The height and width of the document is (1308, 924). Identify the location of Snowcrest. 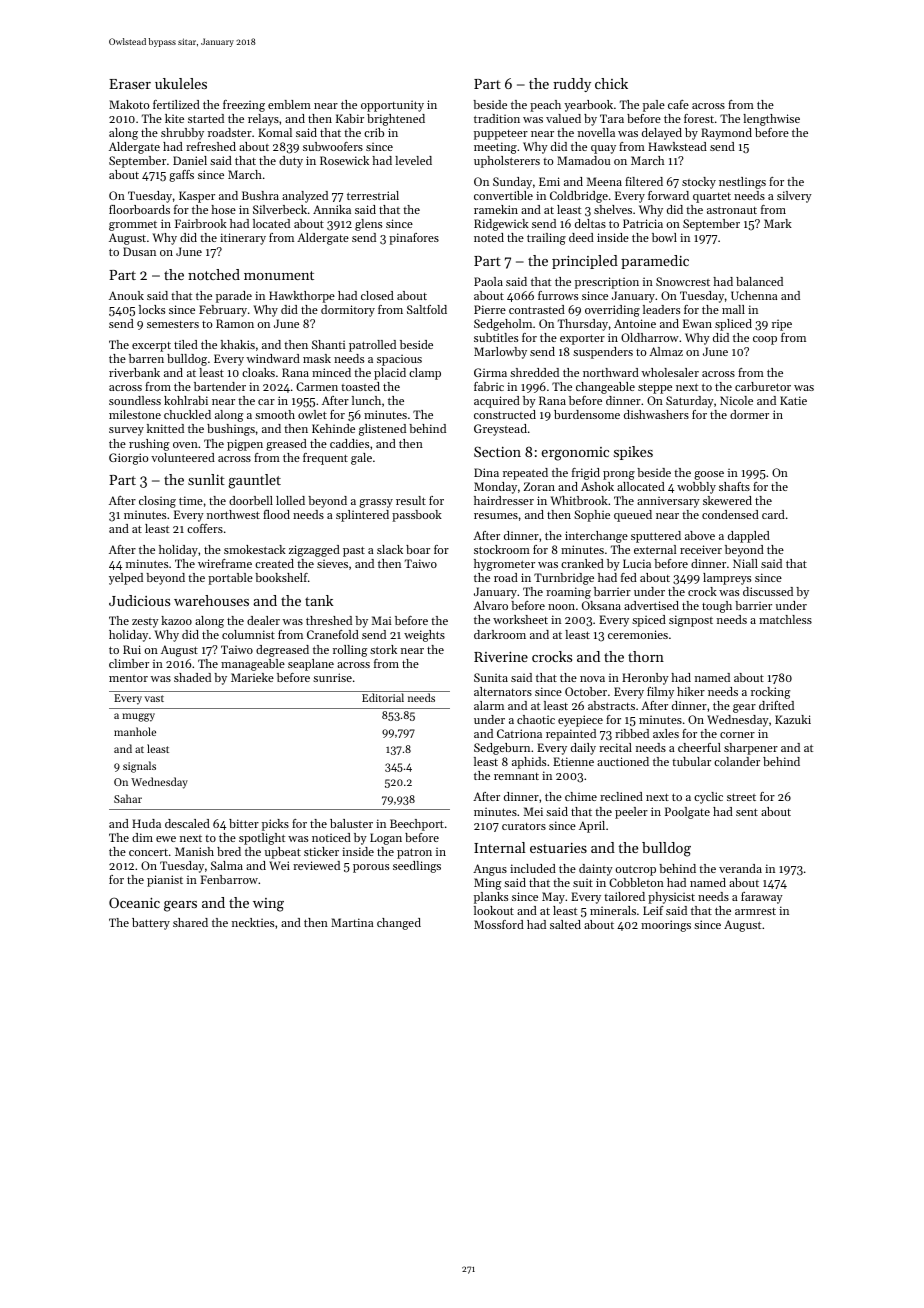
(683, 281).
